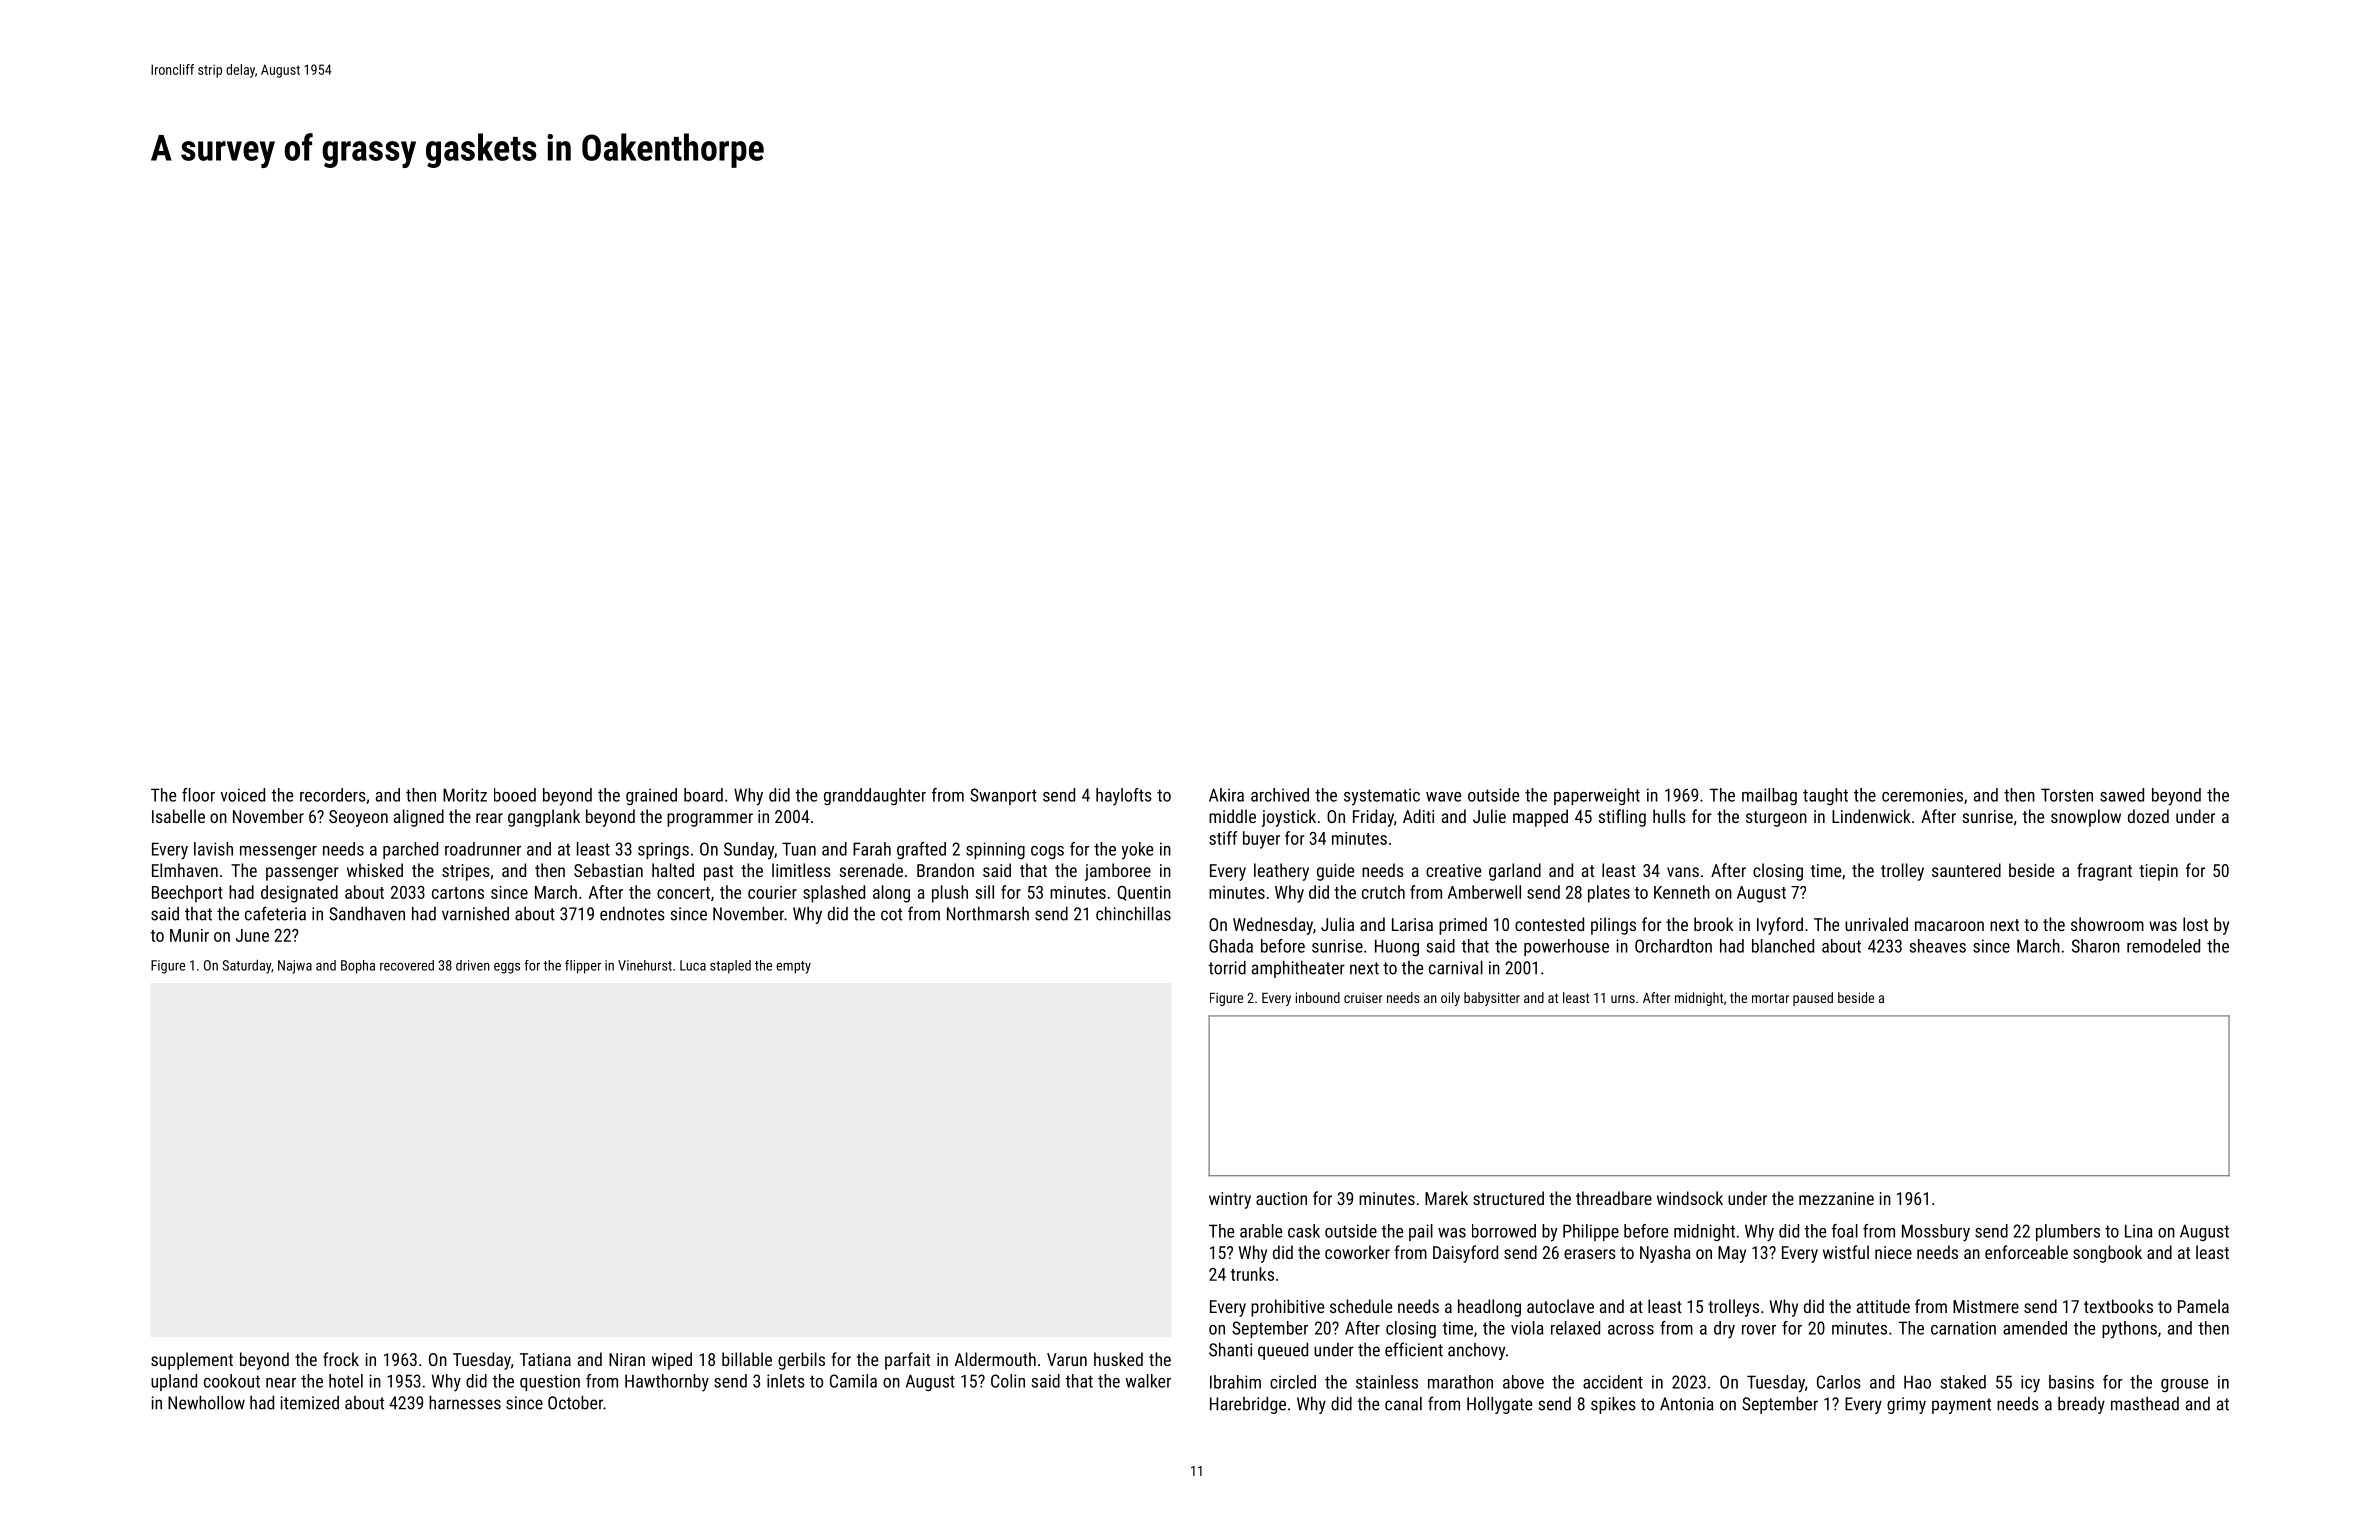 This screenshot has width=2380, height=1540. I want to click on structured, so click(1508, 1198).
